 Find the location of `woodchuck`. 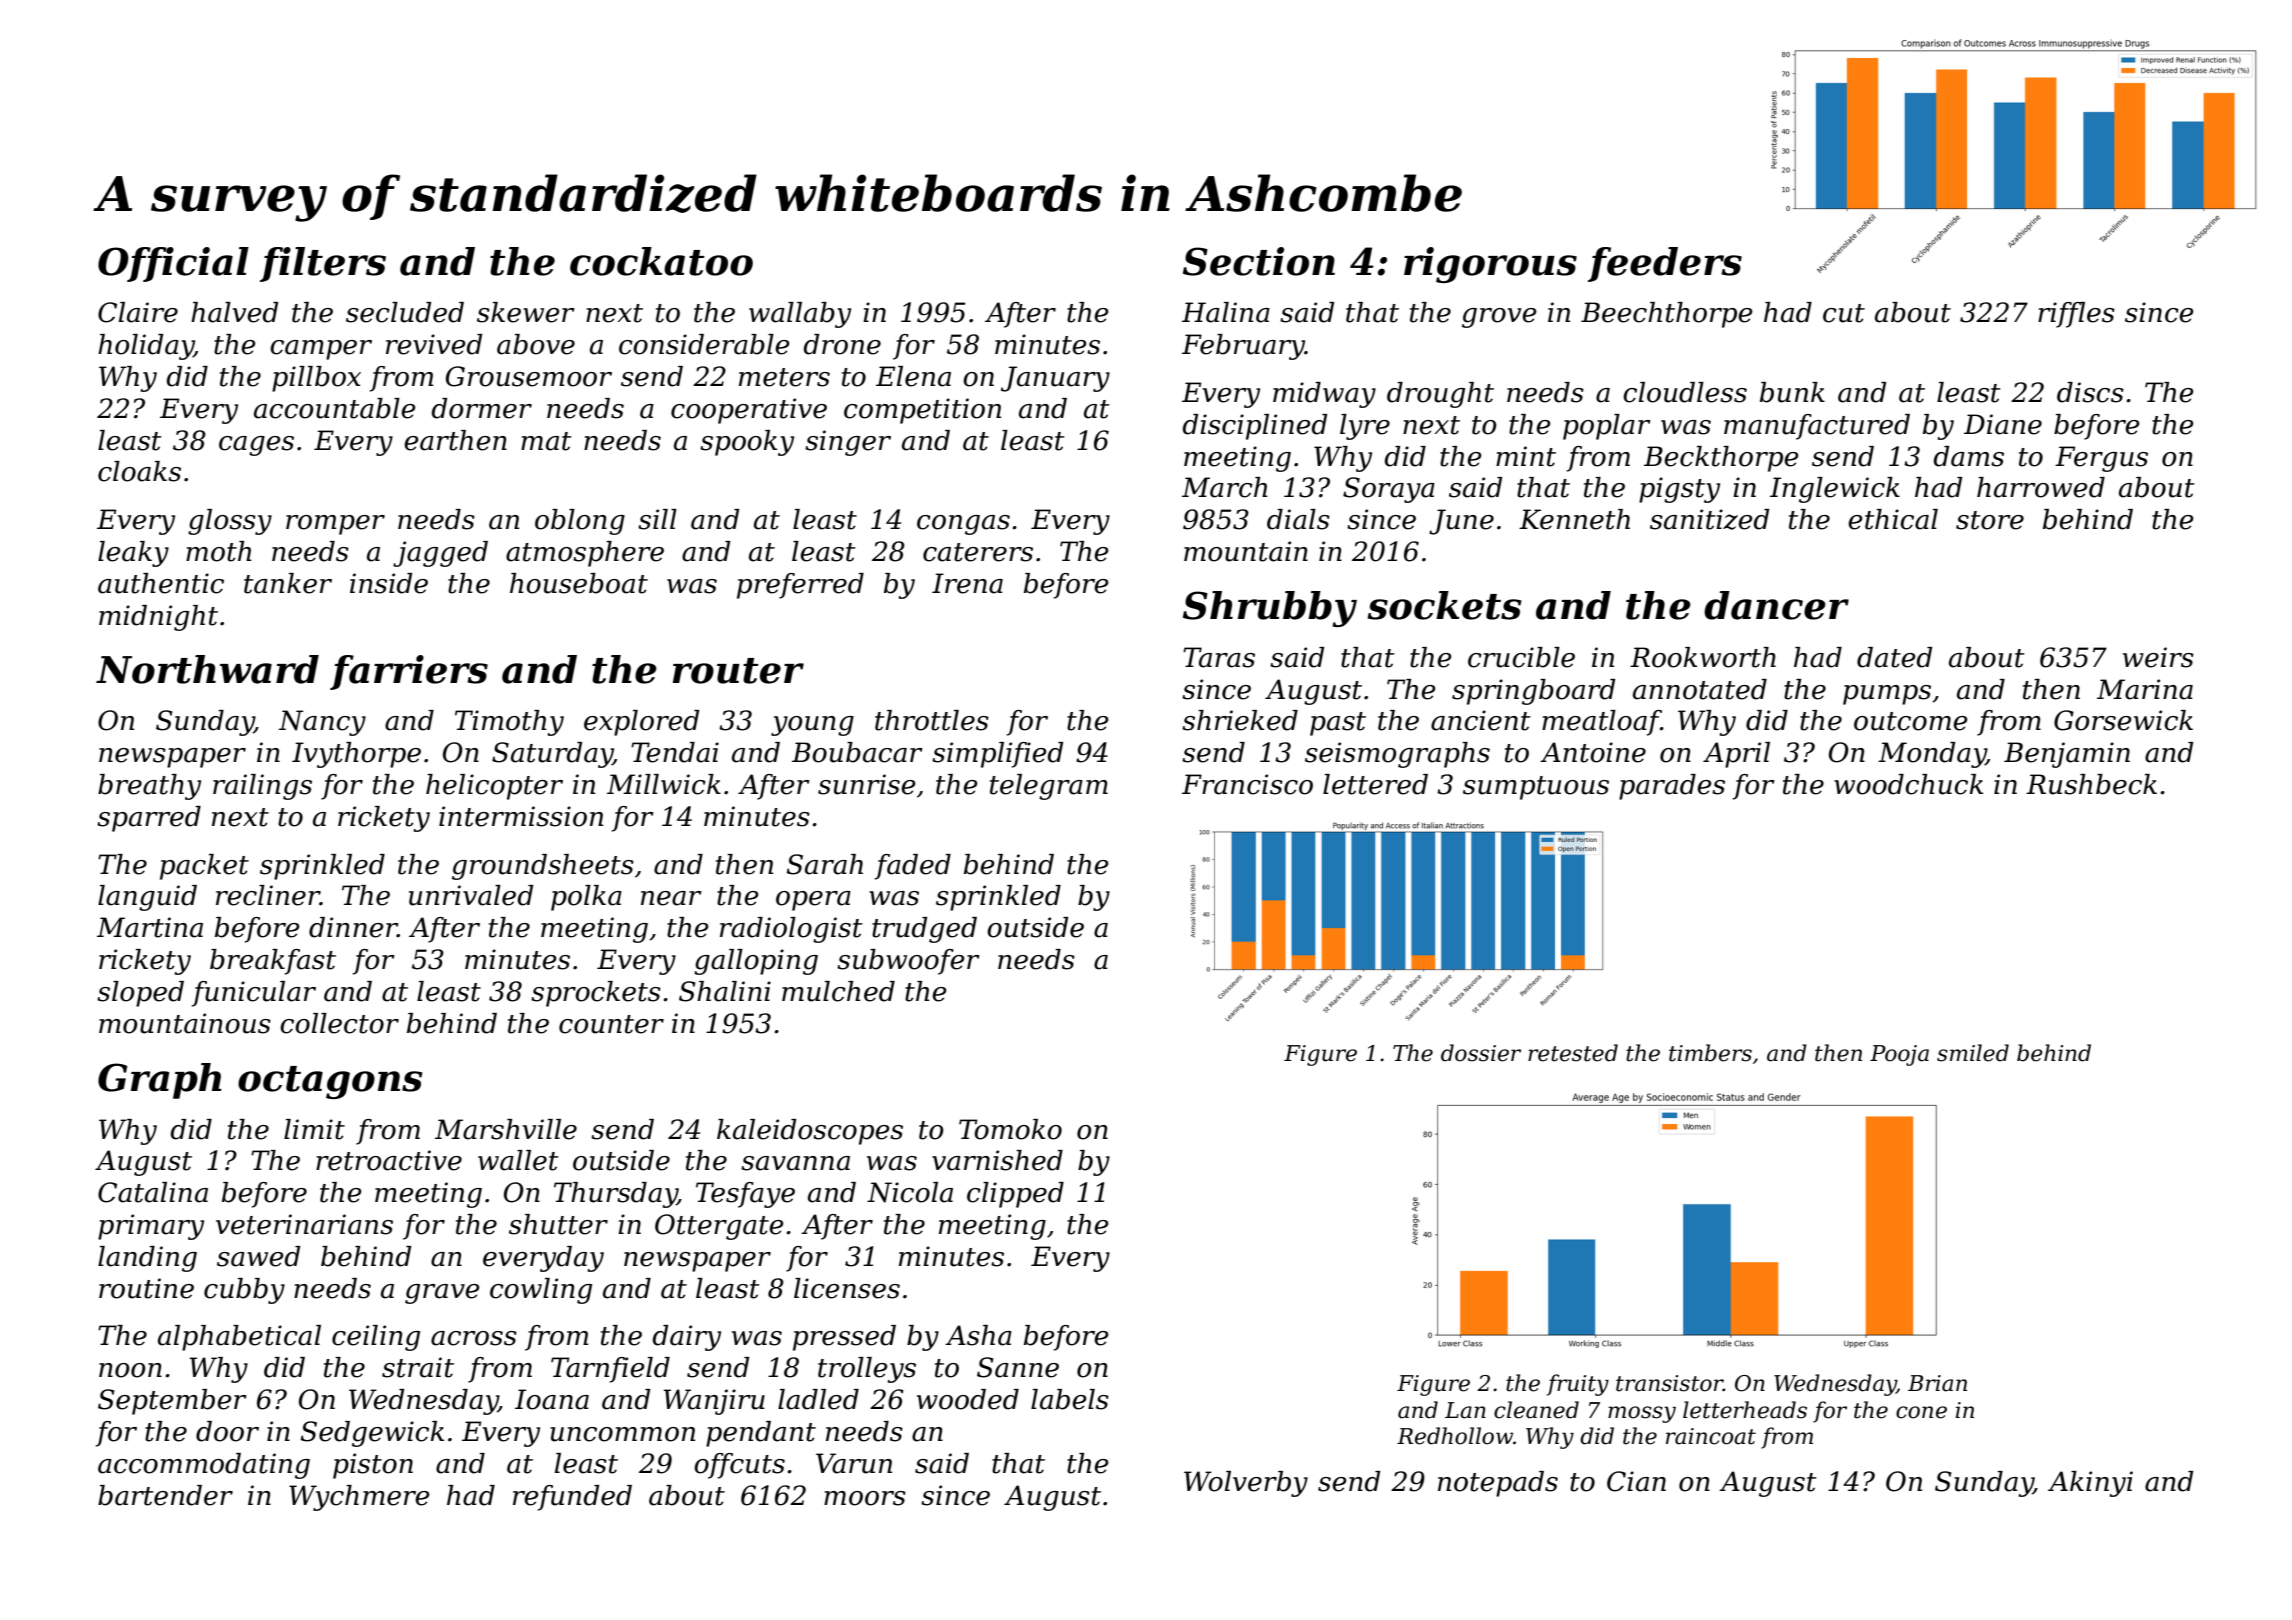

woodchuck is located at coordinates (1908, 784).
